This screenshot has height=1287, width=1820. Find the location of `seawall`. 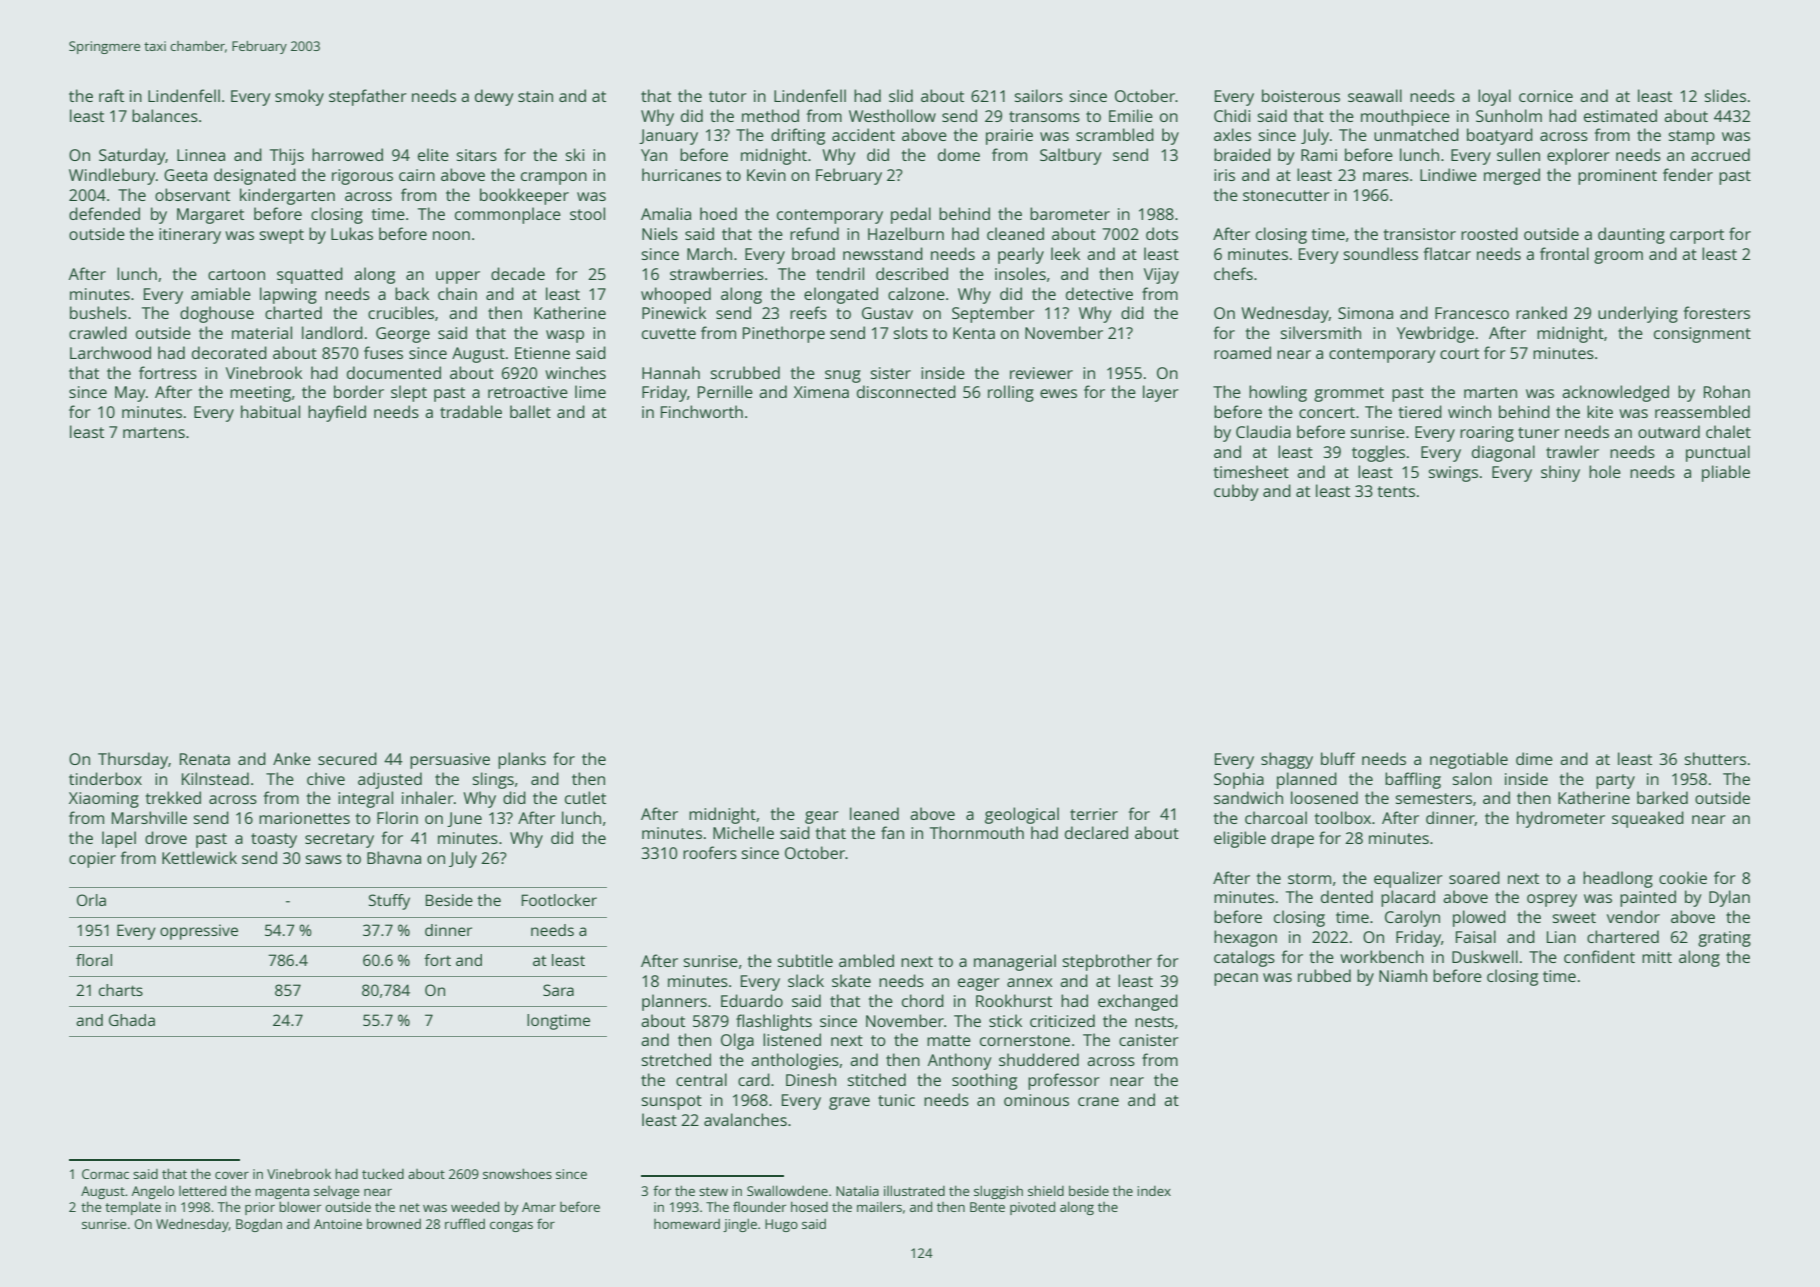

seawall is located at coordinates (1375, 95).
